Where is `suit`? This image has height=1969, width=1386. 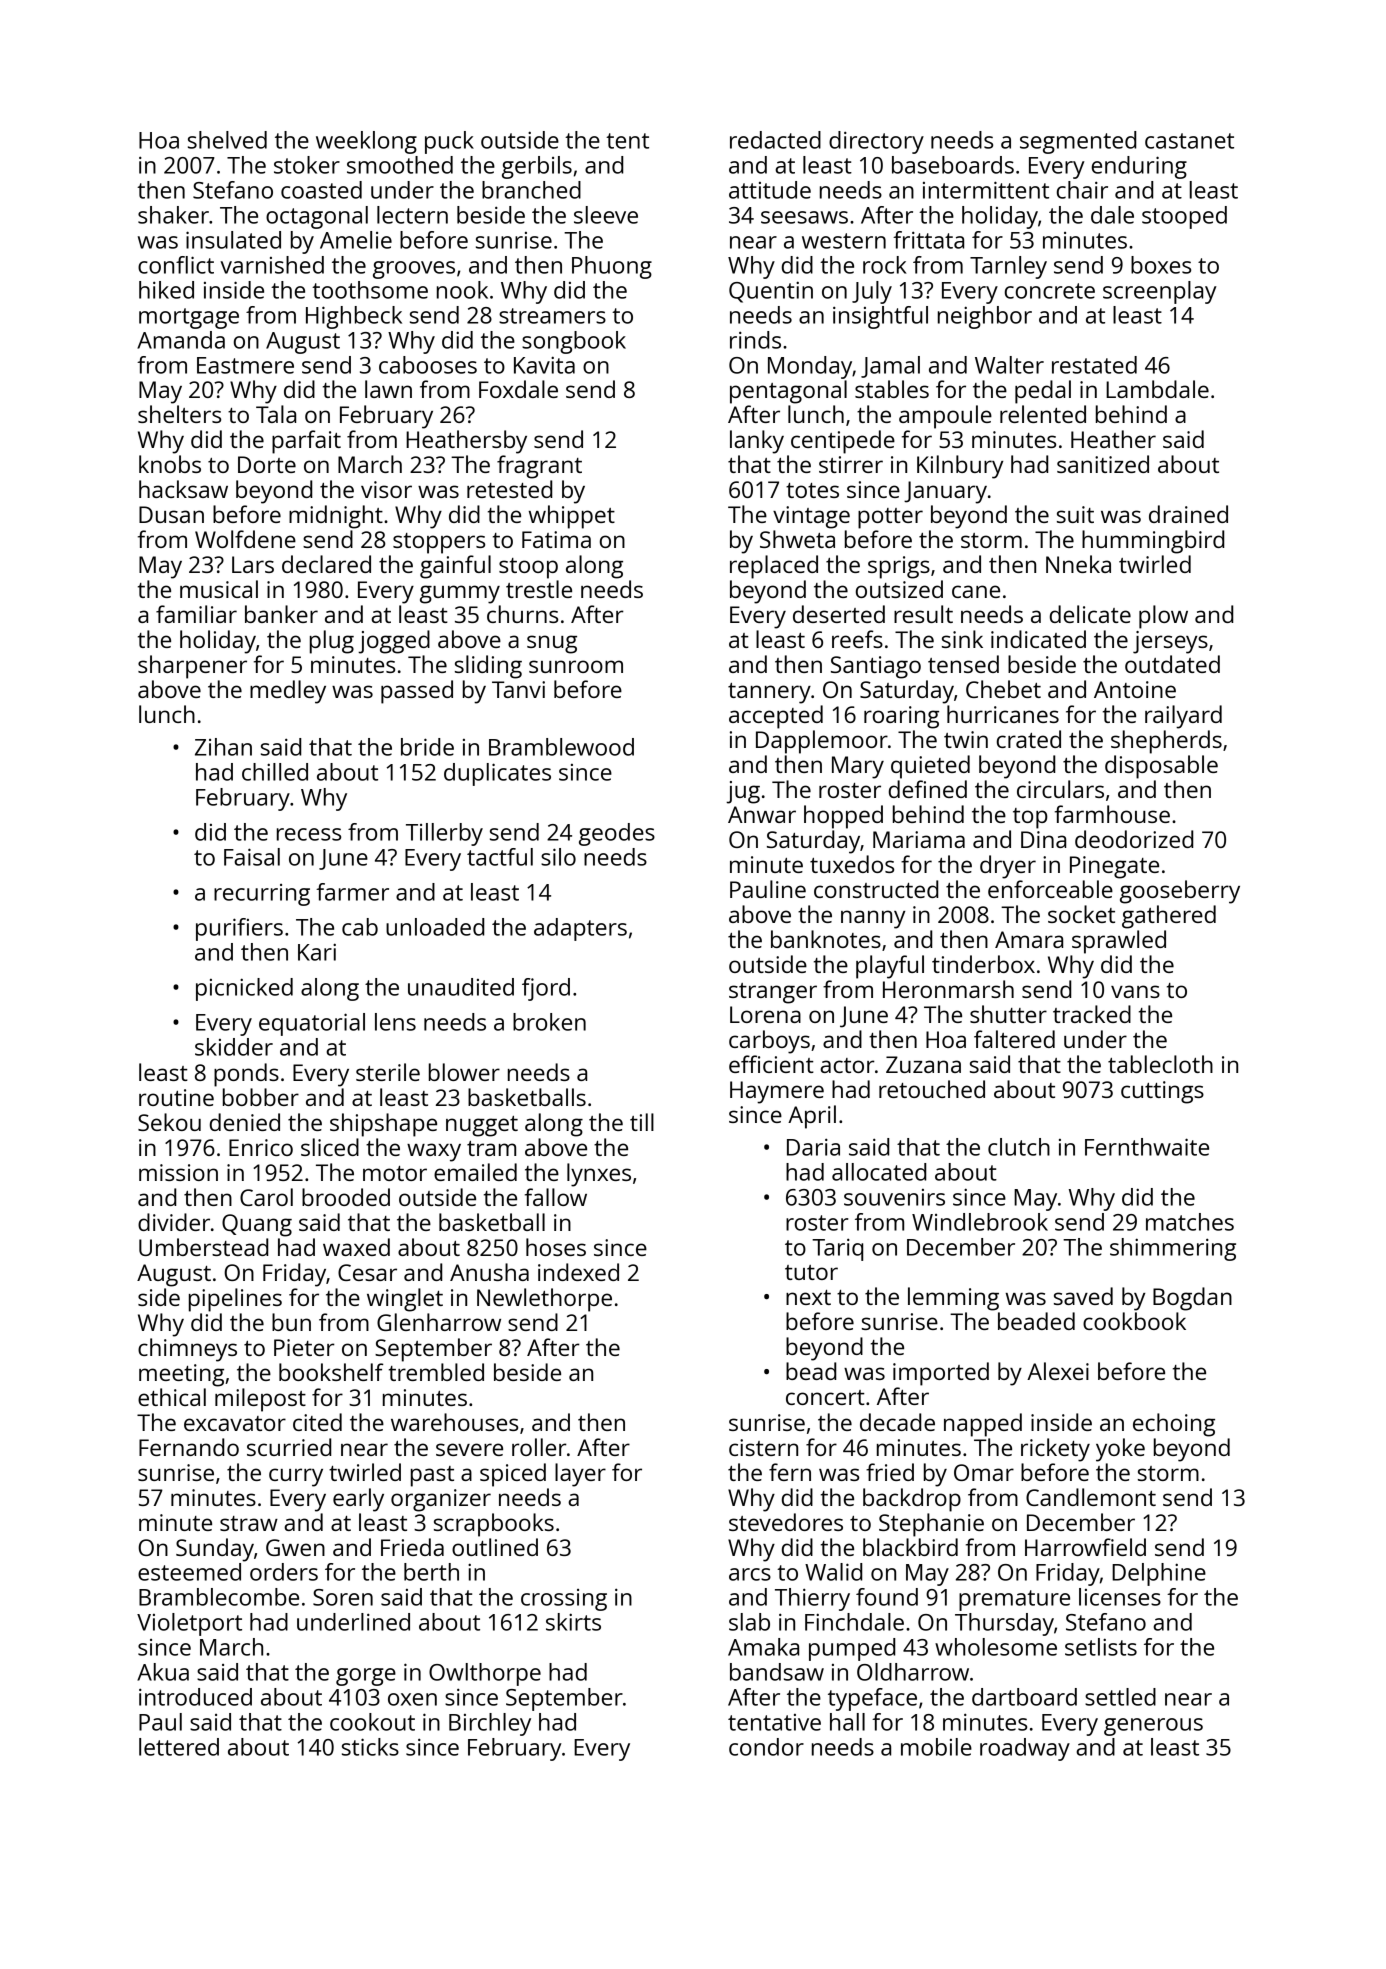
suit is located at coordinates (1075, 514).
